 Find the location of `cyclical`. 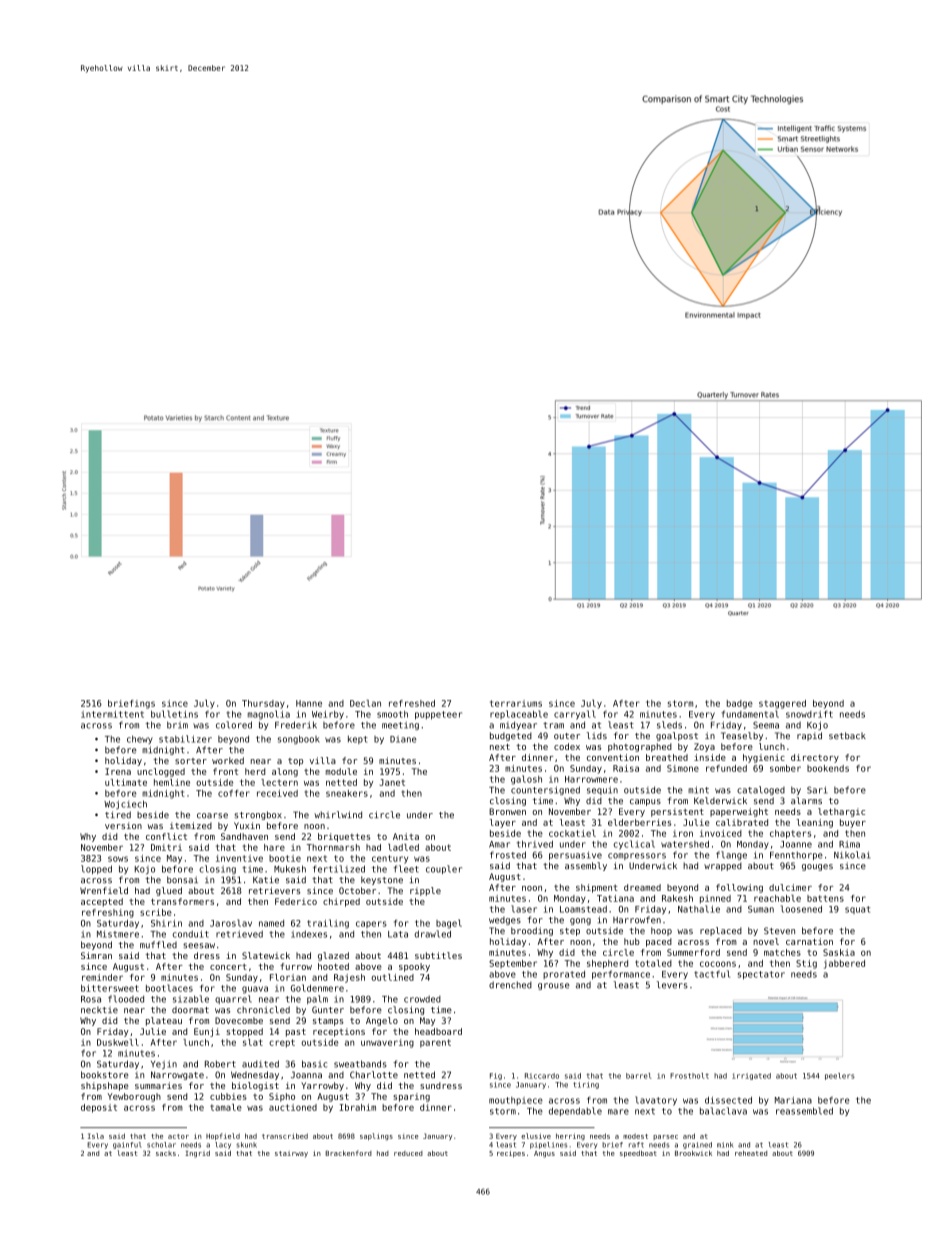

cyclical is located at coordinates (634, 845).
